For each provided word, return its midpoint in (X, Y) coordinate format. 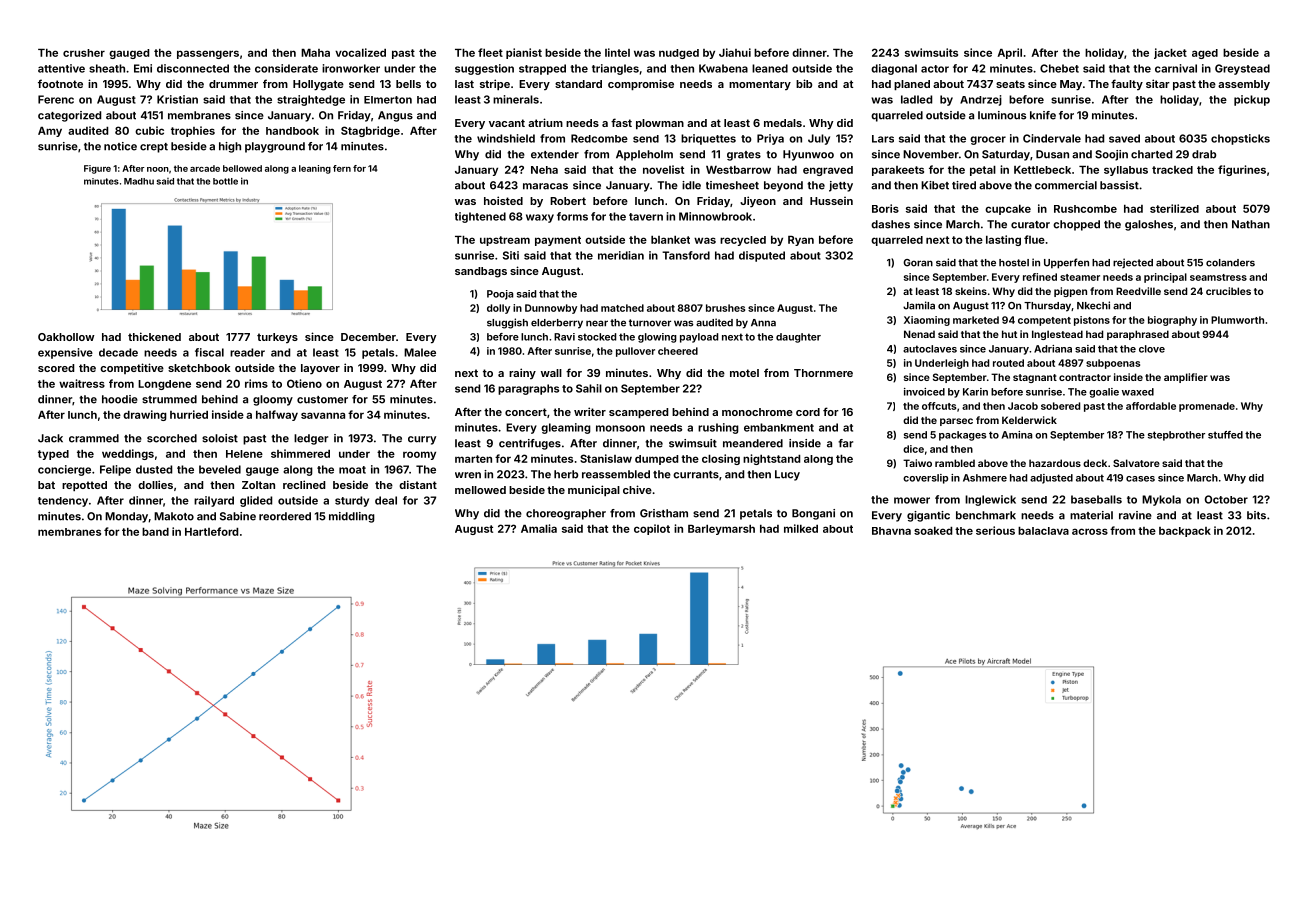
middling (352, 517)
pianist (524, 53)
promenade (1207, 407)
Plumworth (1237, 320)
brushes (725, 308)
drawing (145, 415)
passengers (208, 54)
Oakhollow (66, 337)
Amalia (539, 528)
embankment (779, 427)
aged (1205, 54)
